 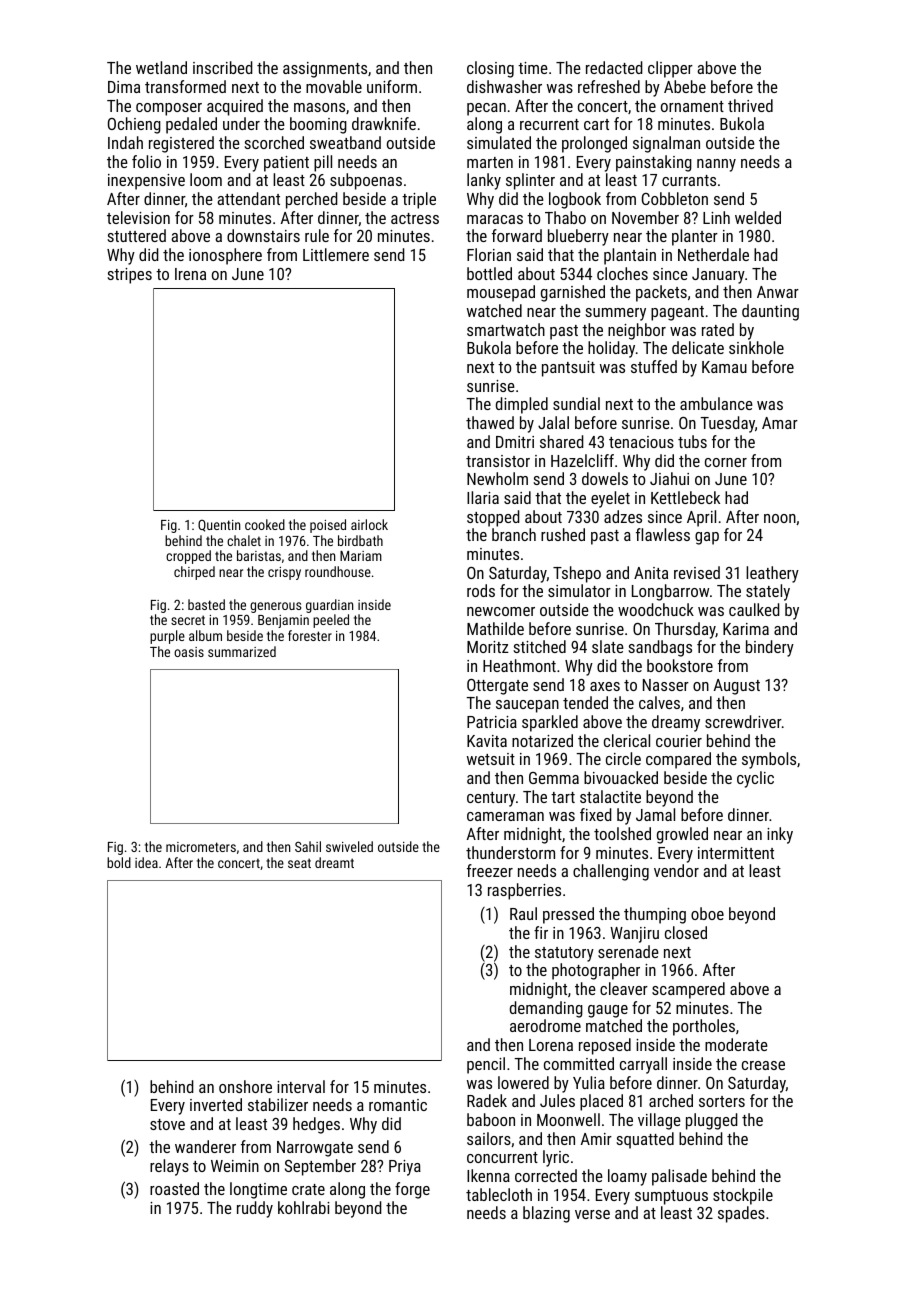 What do you see at coordinates (278, 1104) in the image?
I see `stabilizer` at bounding box center [278, 1104].
